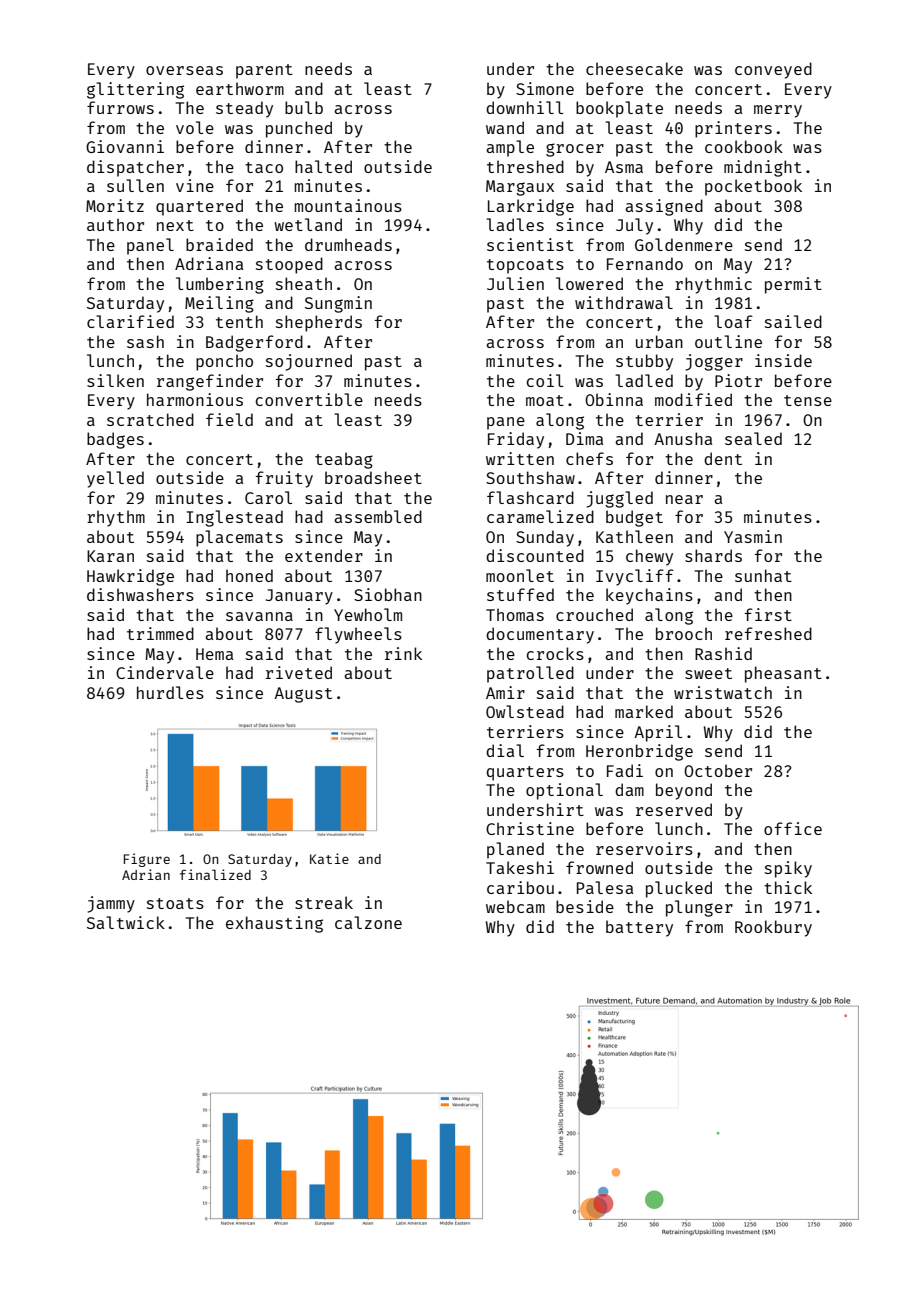 This screenshot has height=1311, width=924. What do you see at coordinates (219, 304) in the screenshot?
I see `Meiling` at bounding box center [219, 304].
